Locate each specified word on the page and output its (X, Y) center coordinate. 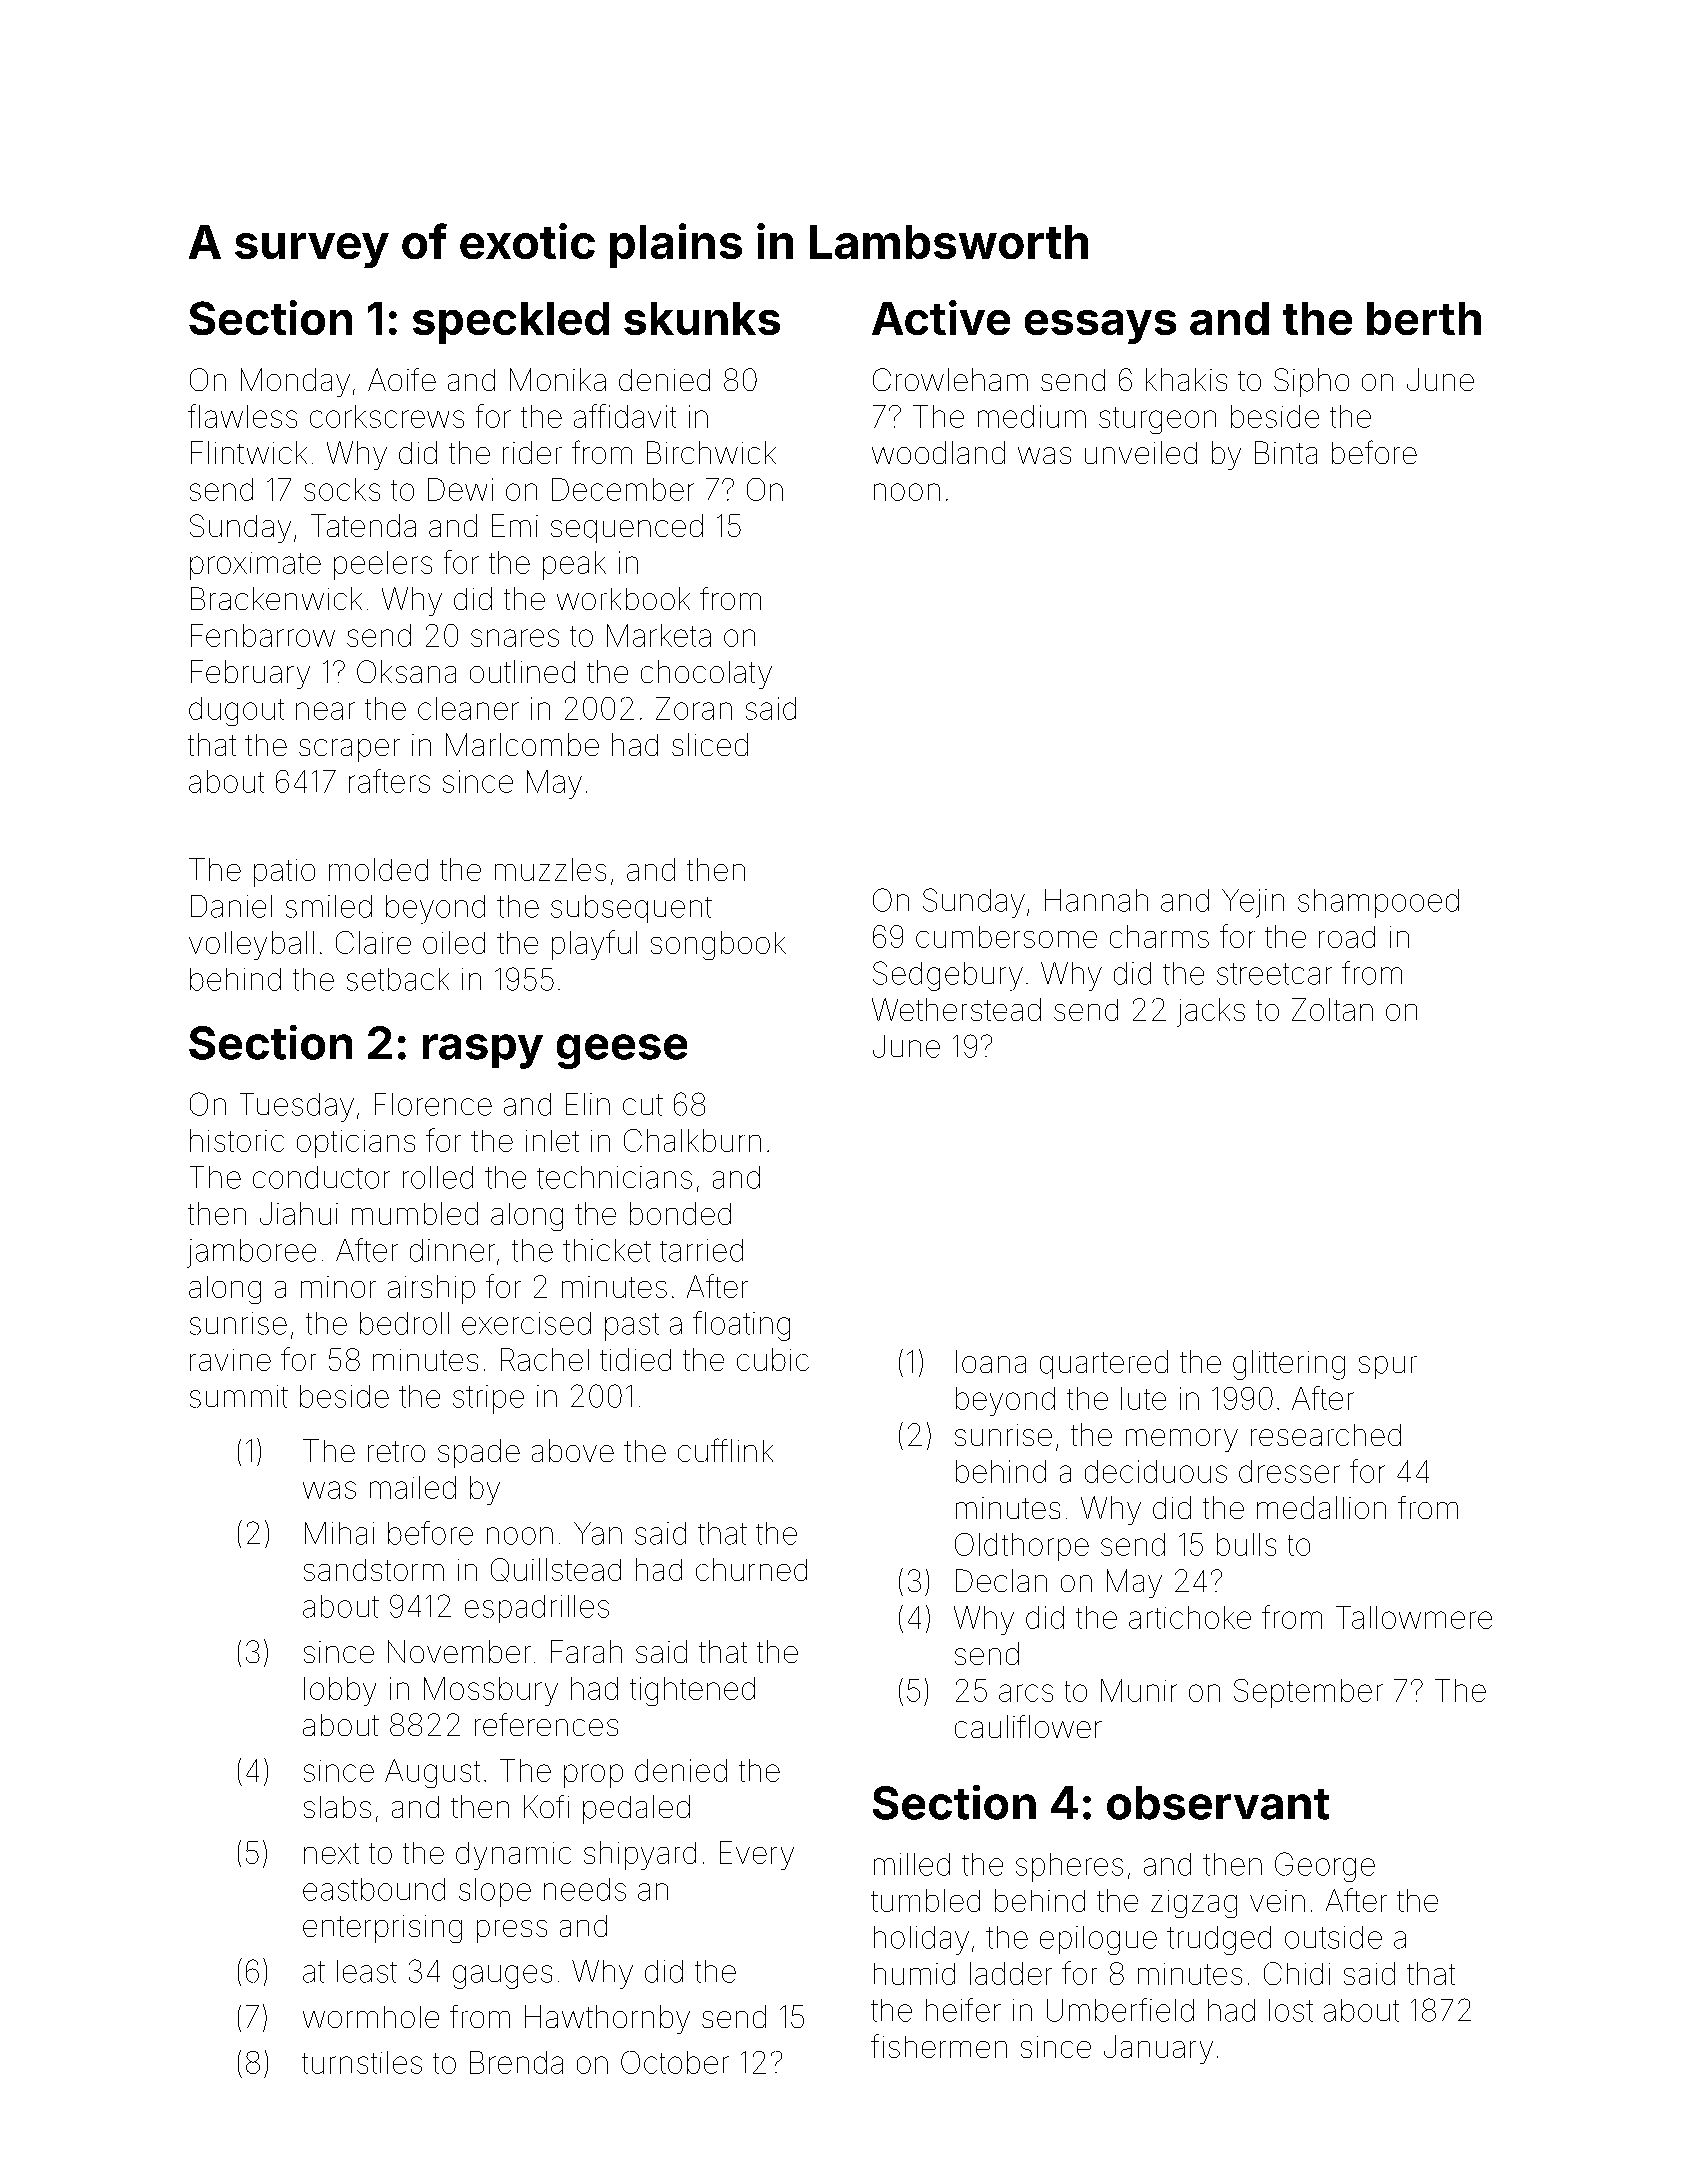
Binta (1286, 452)
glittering (1289, 1365)
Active (941, 317)
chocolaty (706, 674)
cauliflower (1028, 1726)
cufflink (725, 1450)
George (1325, 1867)
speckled (511, 323)
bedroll (404, 1323)
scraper (349, 750)
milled (912, 1864)
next (331, 1853)
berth (1424, 318)
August (432, 1773)
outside (1333, 1937)
